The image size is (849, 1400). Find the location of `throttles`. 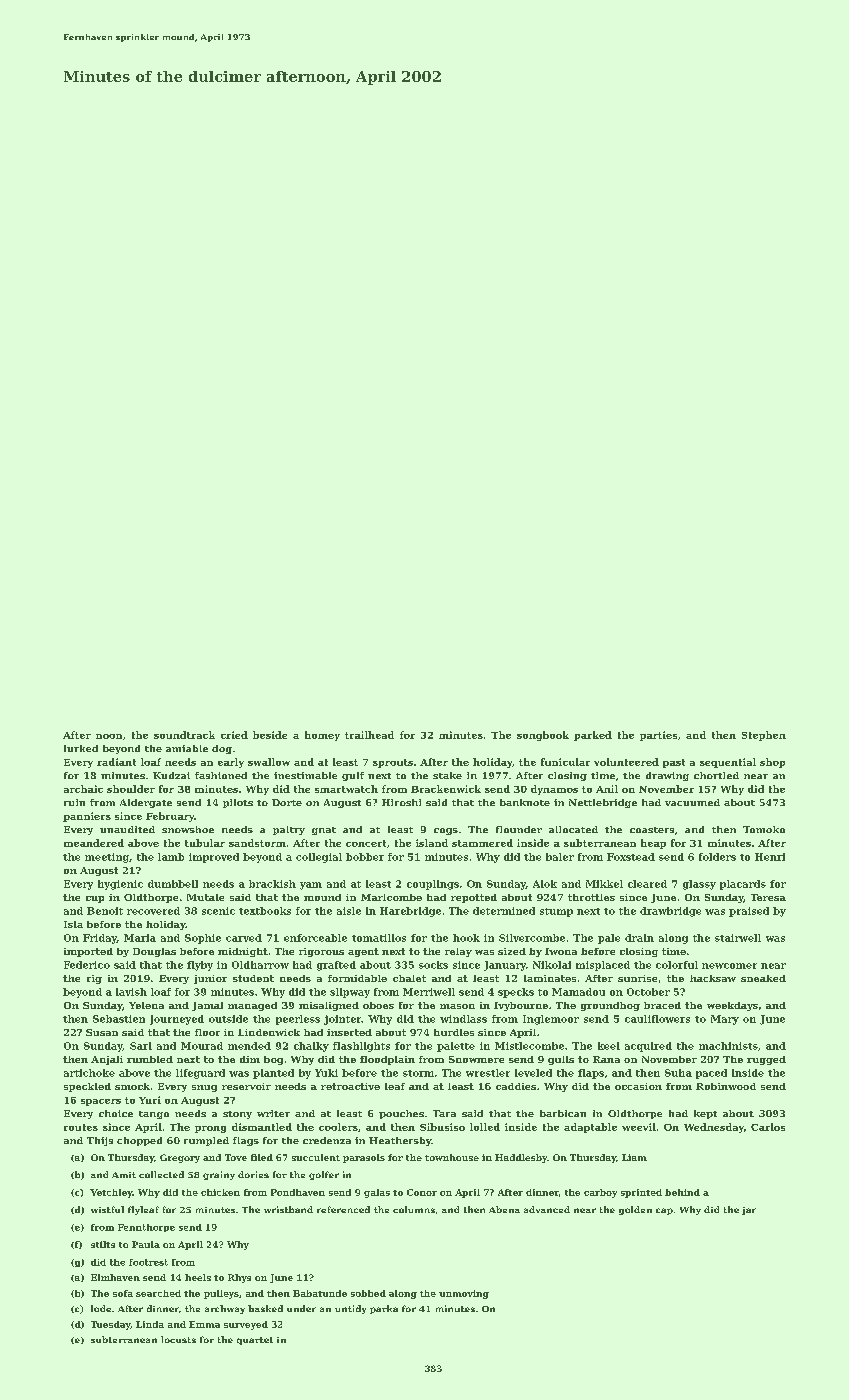

throttles is located at coordinates (591, 897).
